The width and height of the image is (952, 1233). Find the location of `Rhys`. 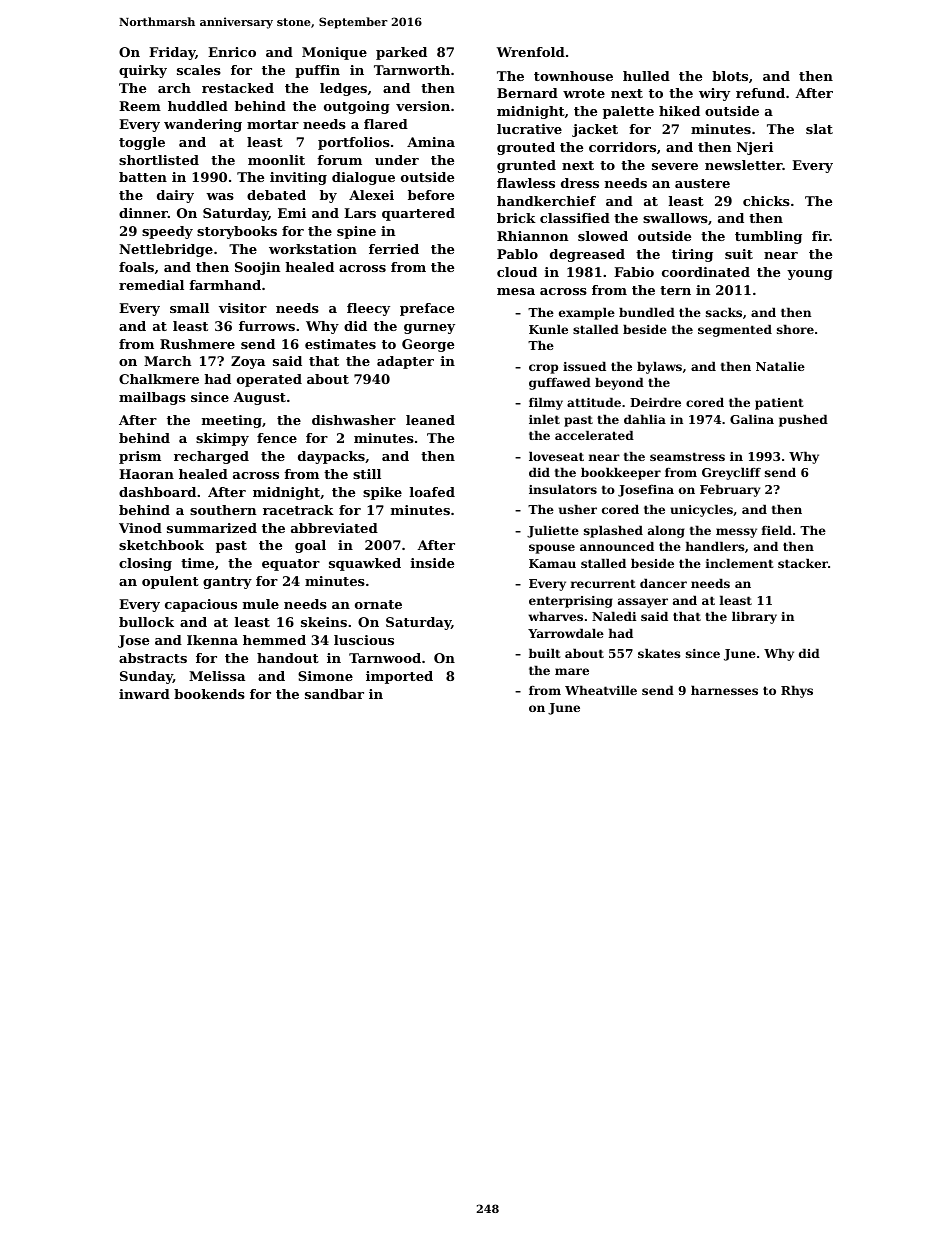

Rhys is located at coordinates (797, 691).
